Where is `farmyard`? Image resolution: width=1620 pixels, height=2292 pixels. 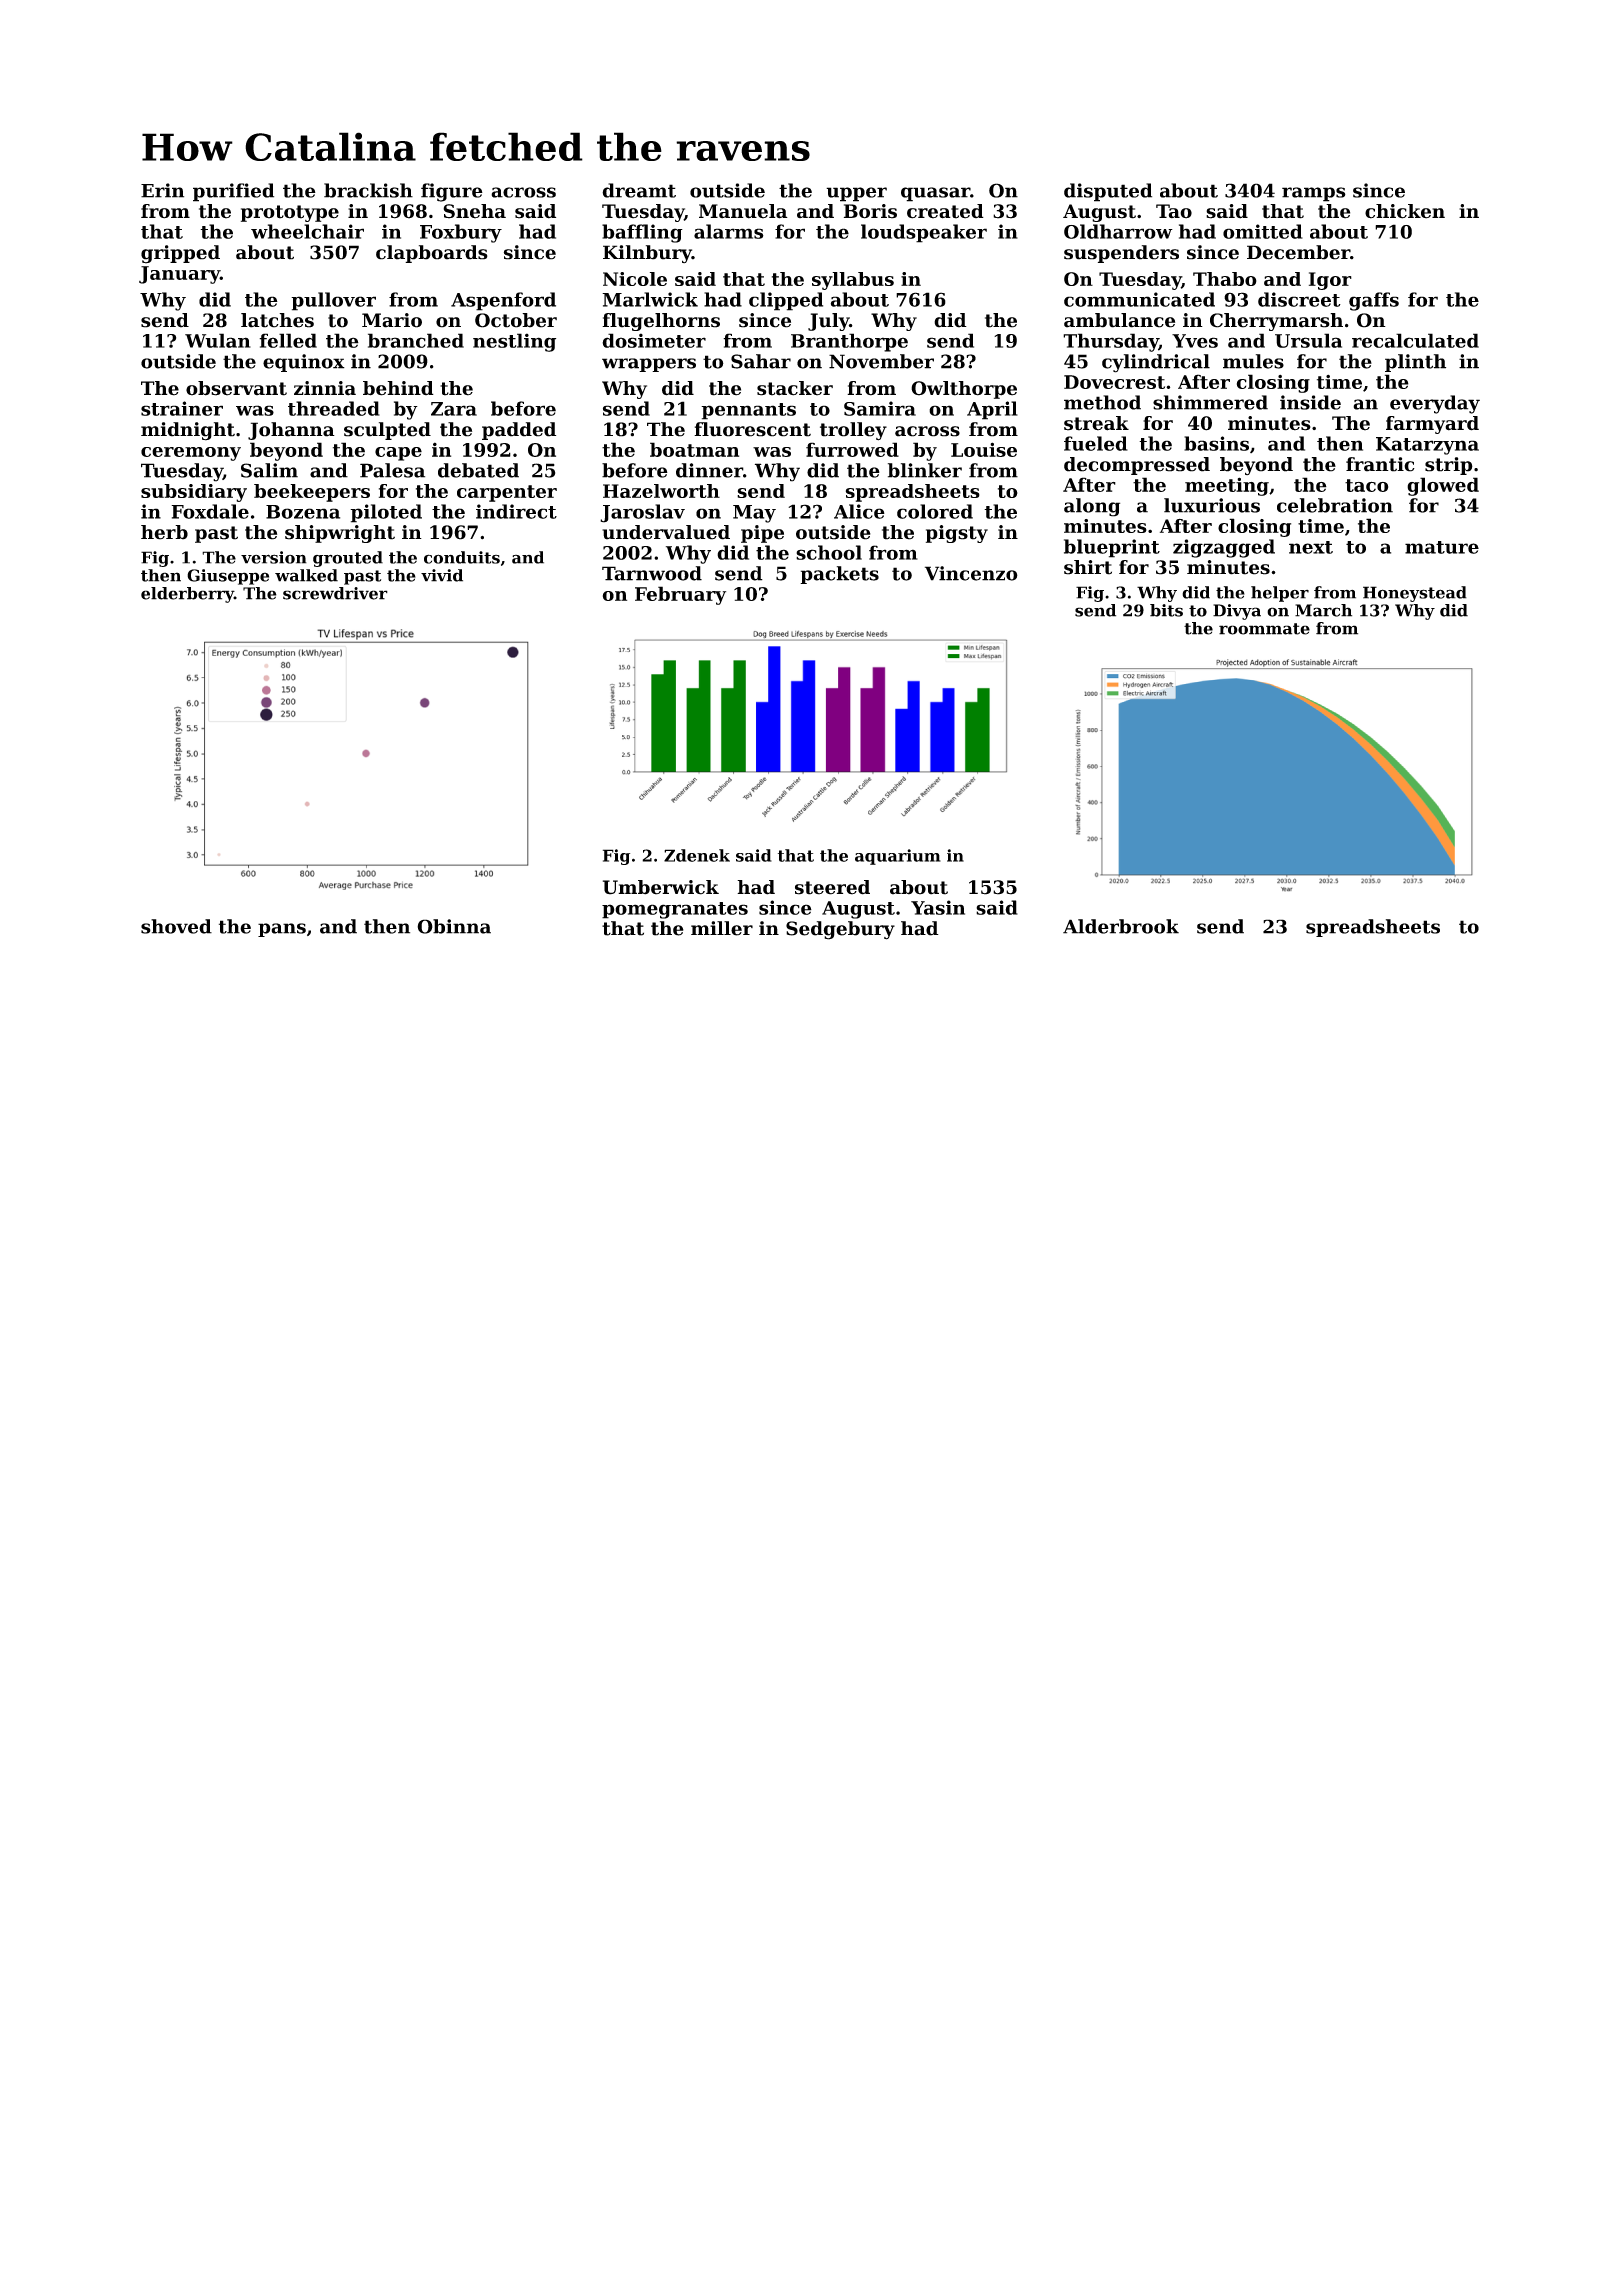
farmyard is located at coordinates (1432, 425).
